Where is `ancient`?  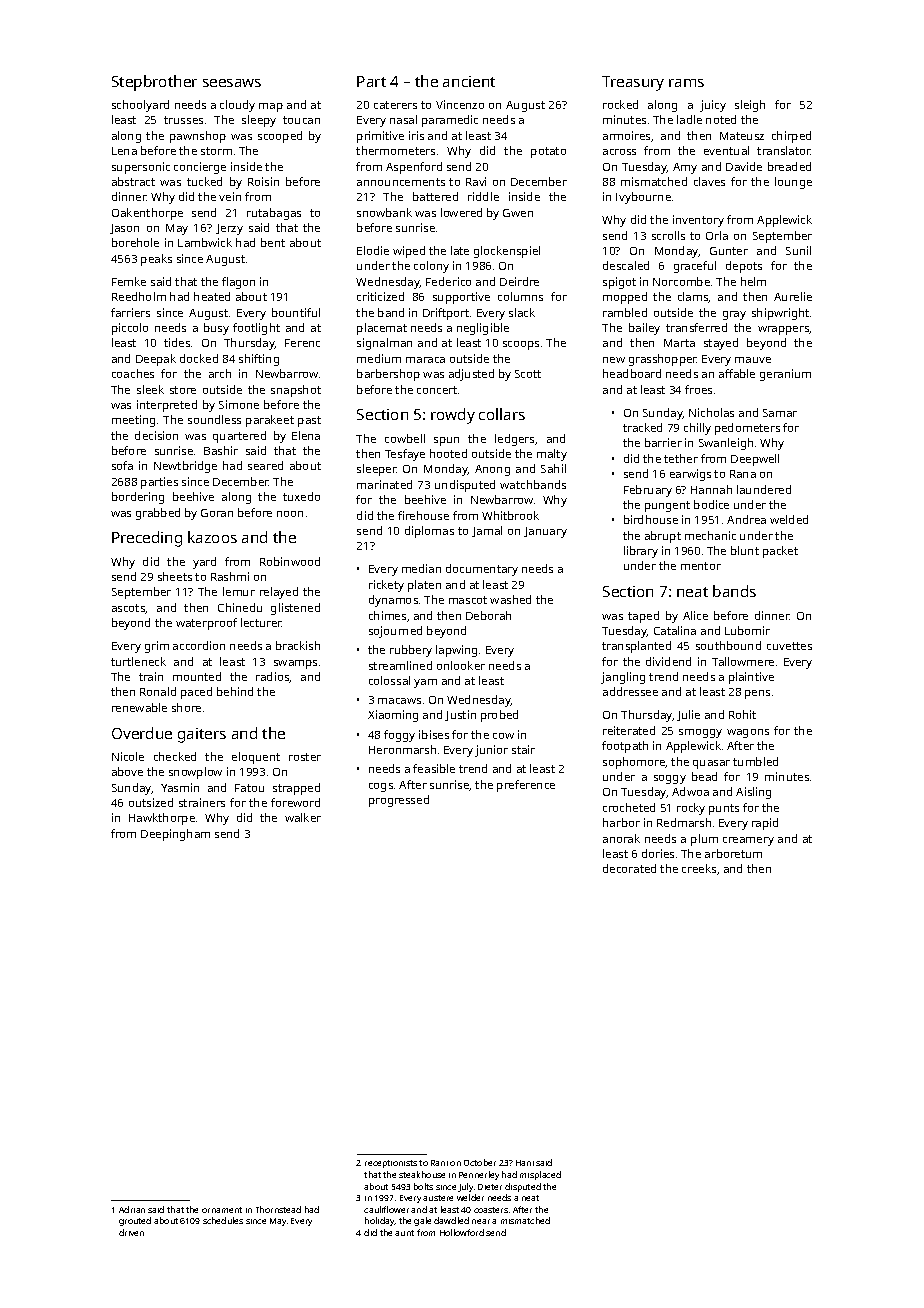 ancient is located at coordinates (469, 81).
